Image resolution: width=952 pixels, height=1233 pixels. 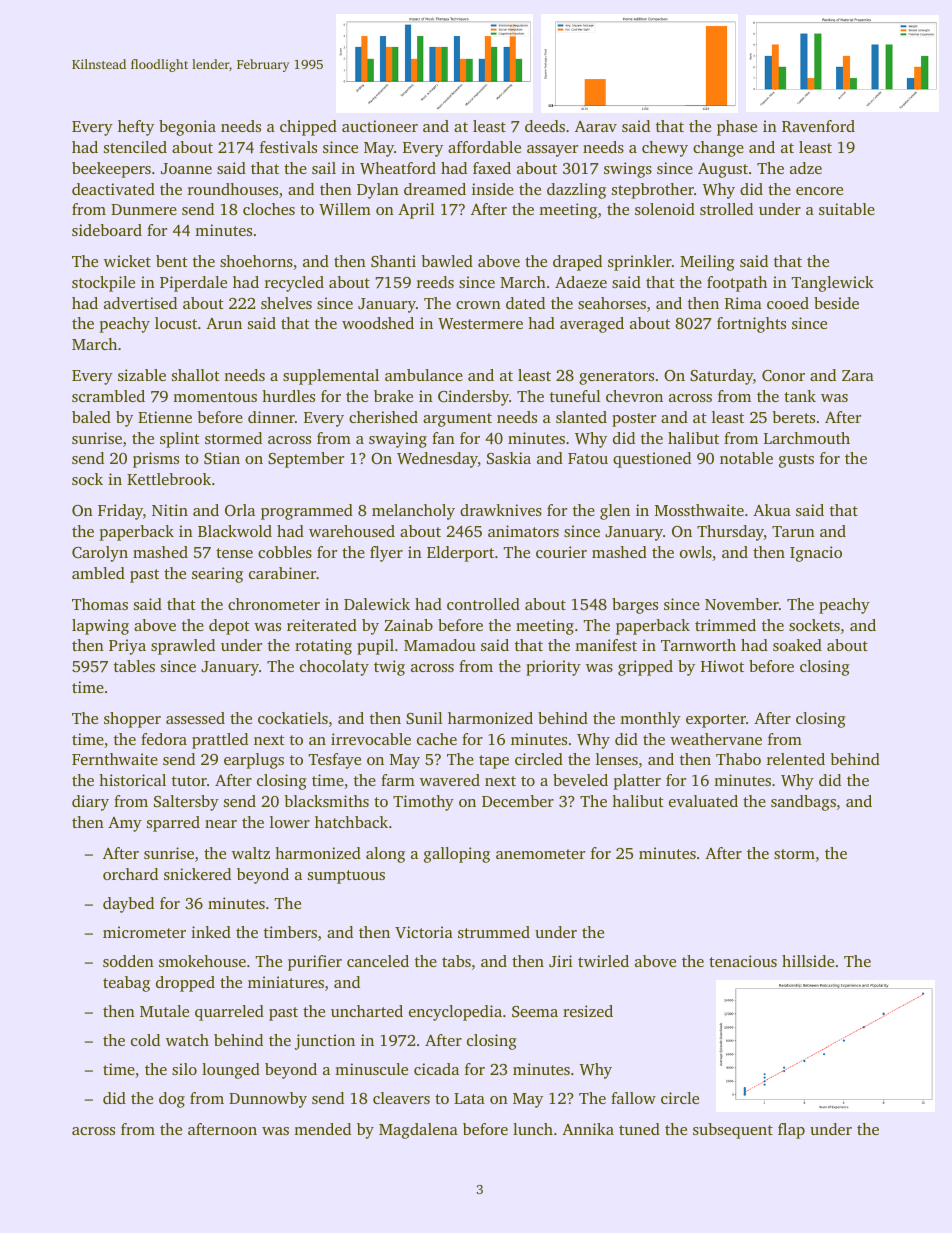 I want to click on strummed, so click(x=494, y=932).
